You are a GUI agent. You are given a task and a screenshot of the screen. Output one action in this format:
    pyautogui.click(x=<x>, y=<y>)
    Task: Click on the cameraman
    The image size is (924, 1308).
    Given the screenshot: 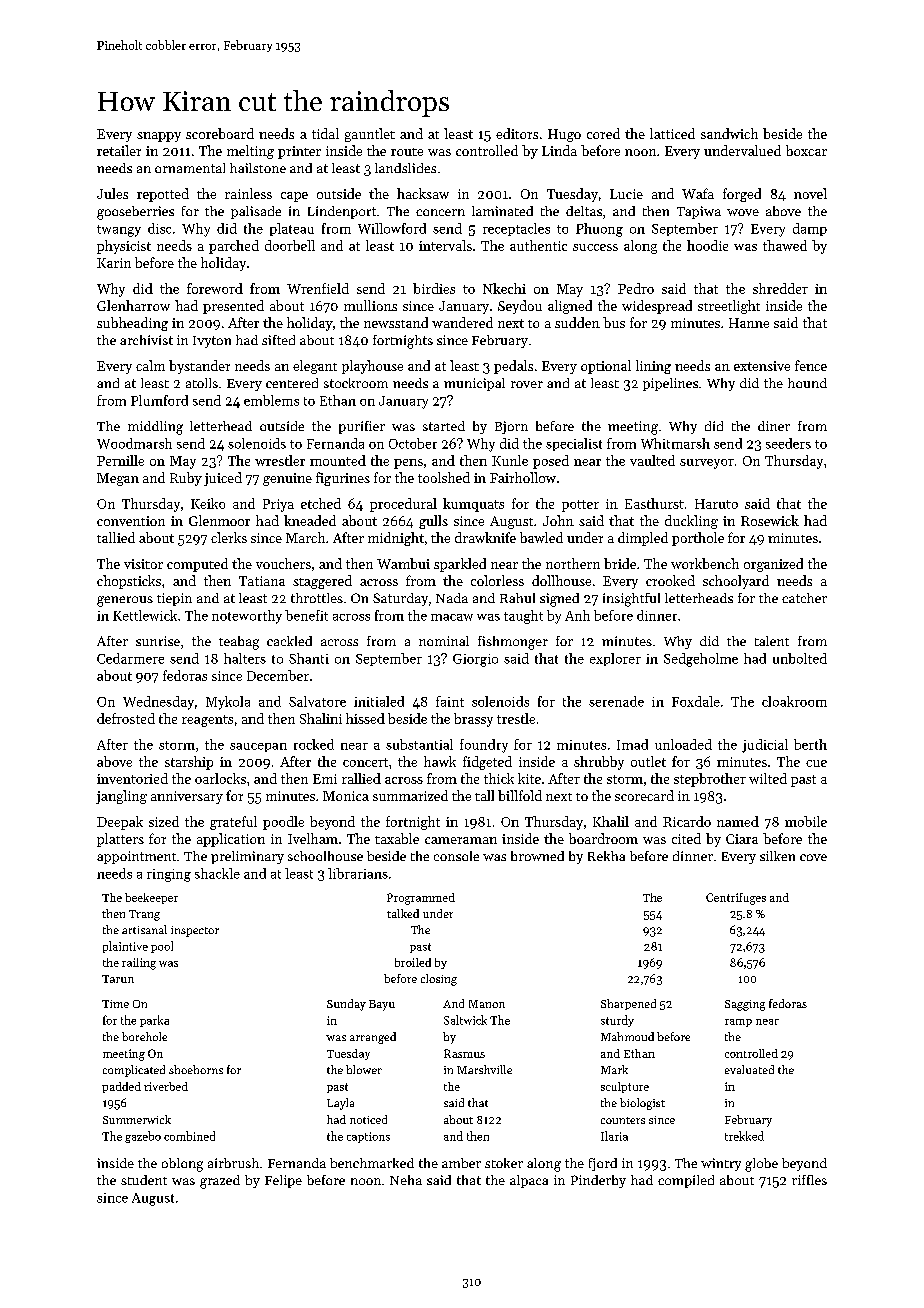 What is the action you would take?
    pyautogui.click(x=461, y=840)
